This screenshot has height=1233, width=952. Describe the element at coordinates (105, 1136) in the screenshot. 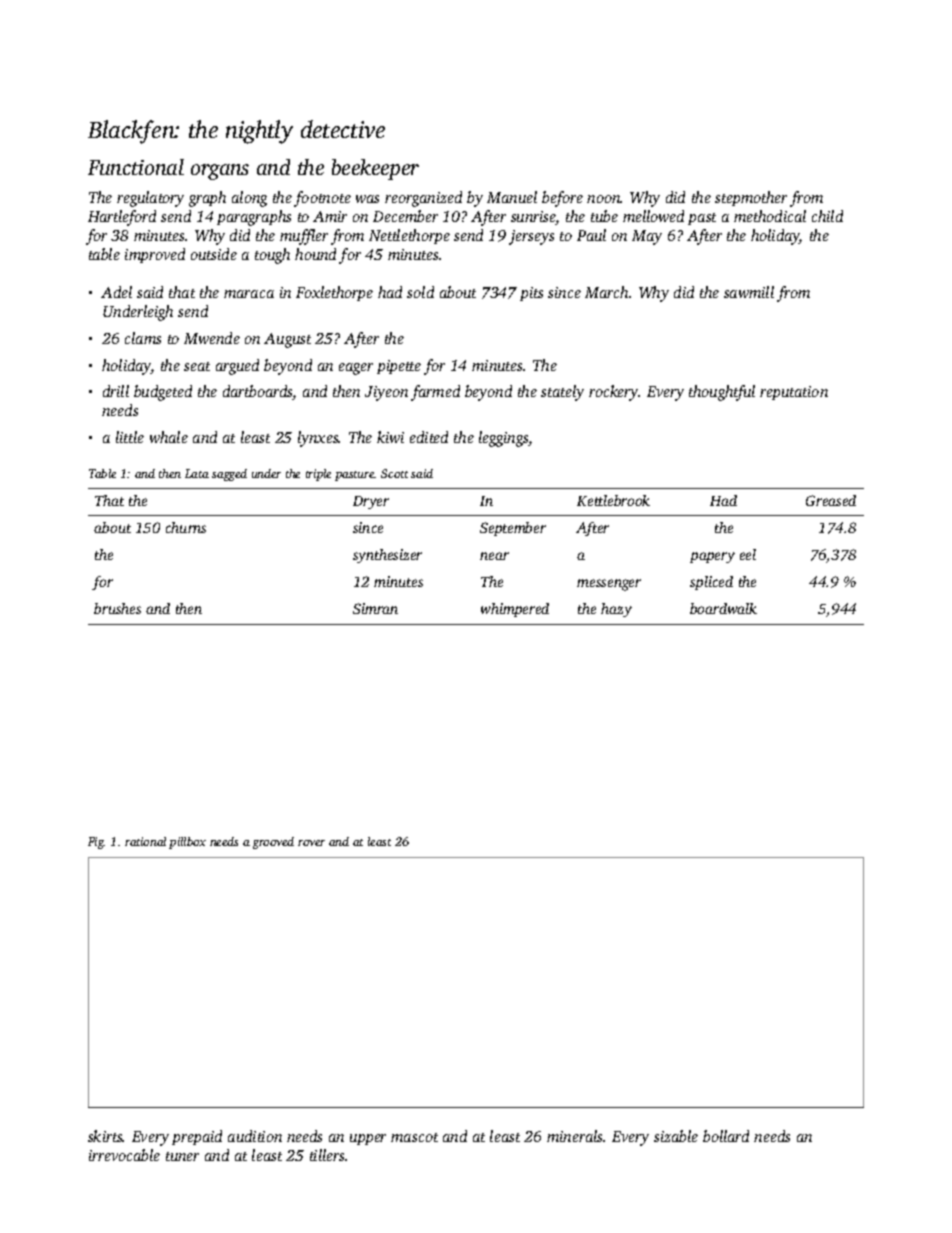

I see `skirts` at that location.
